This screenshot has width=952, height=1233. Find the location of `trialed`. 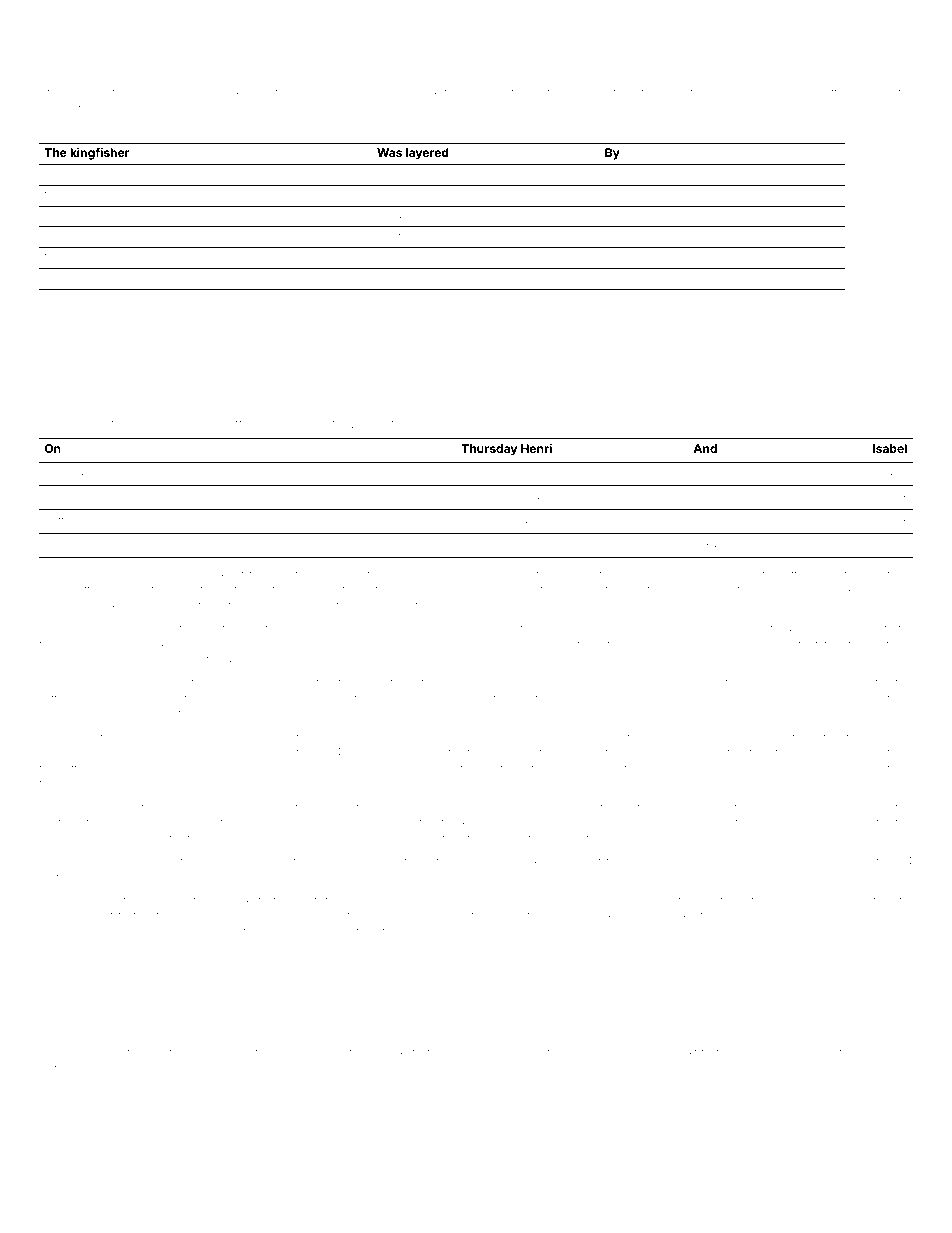

trialed is located at coordinates (260, 931).
